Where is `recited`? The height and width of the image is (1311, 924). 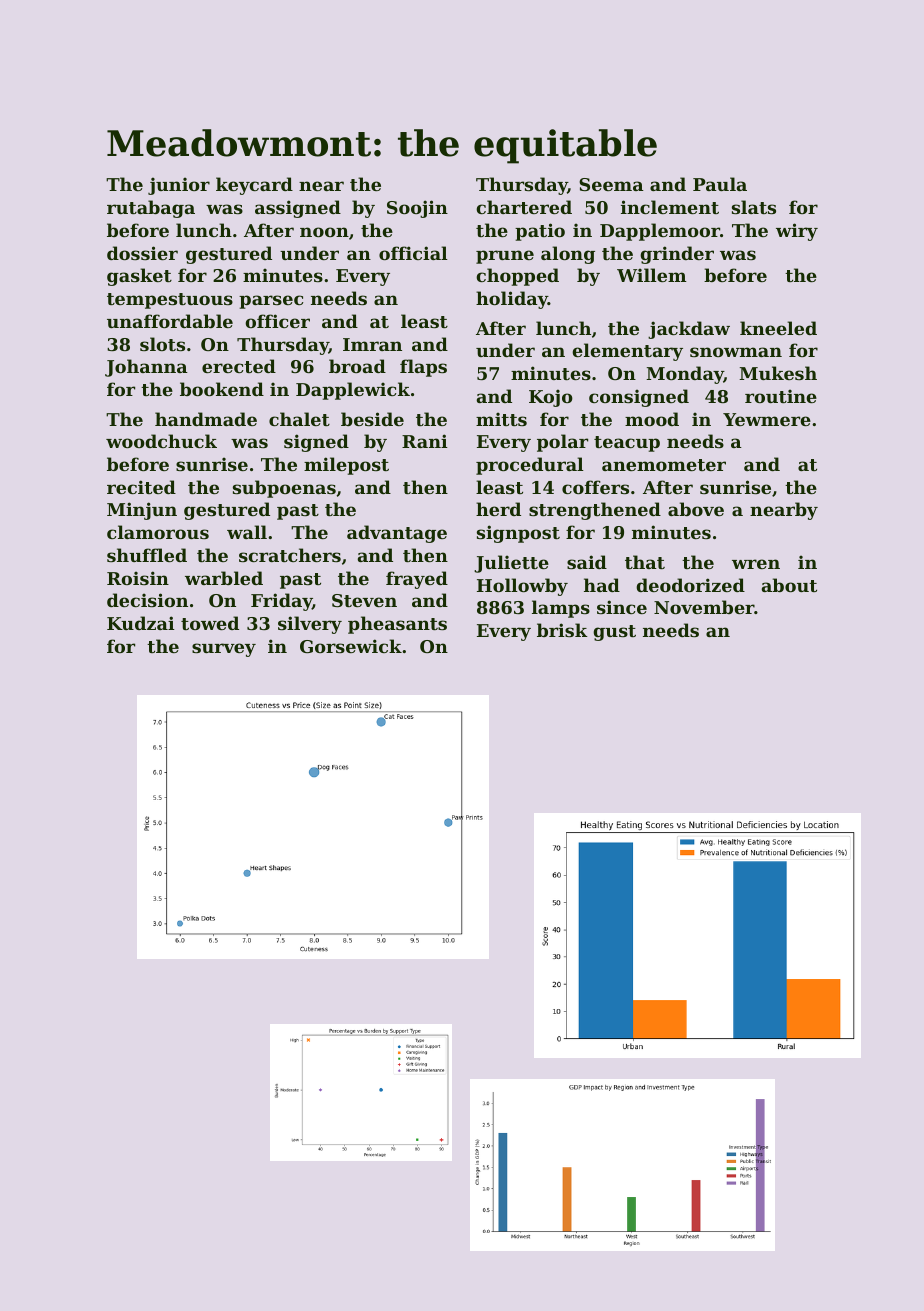 recited is located at coordinates (141, 487).
